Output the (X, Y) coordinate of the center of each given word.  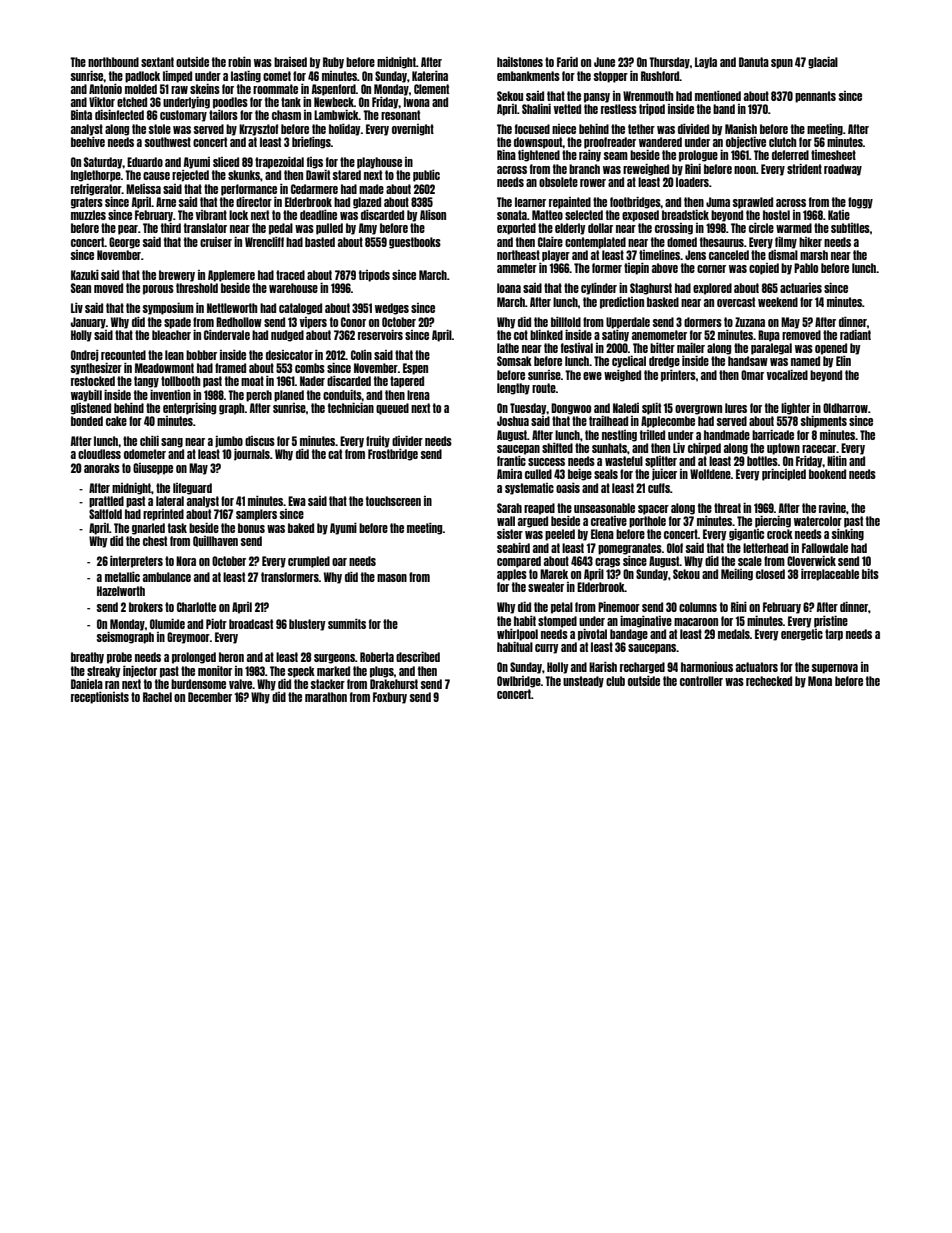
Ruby (333, 63)
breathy (87, 658)
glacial (823, 63)
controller (701, 681)
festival (577, 348)
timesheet (833, 155)
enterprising (189, 409)
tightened (539, 156)
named (805, 361)
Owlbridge (519, 682)
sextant (157, 62)
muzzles (88, 215)
